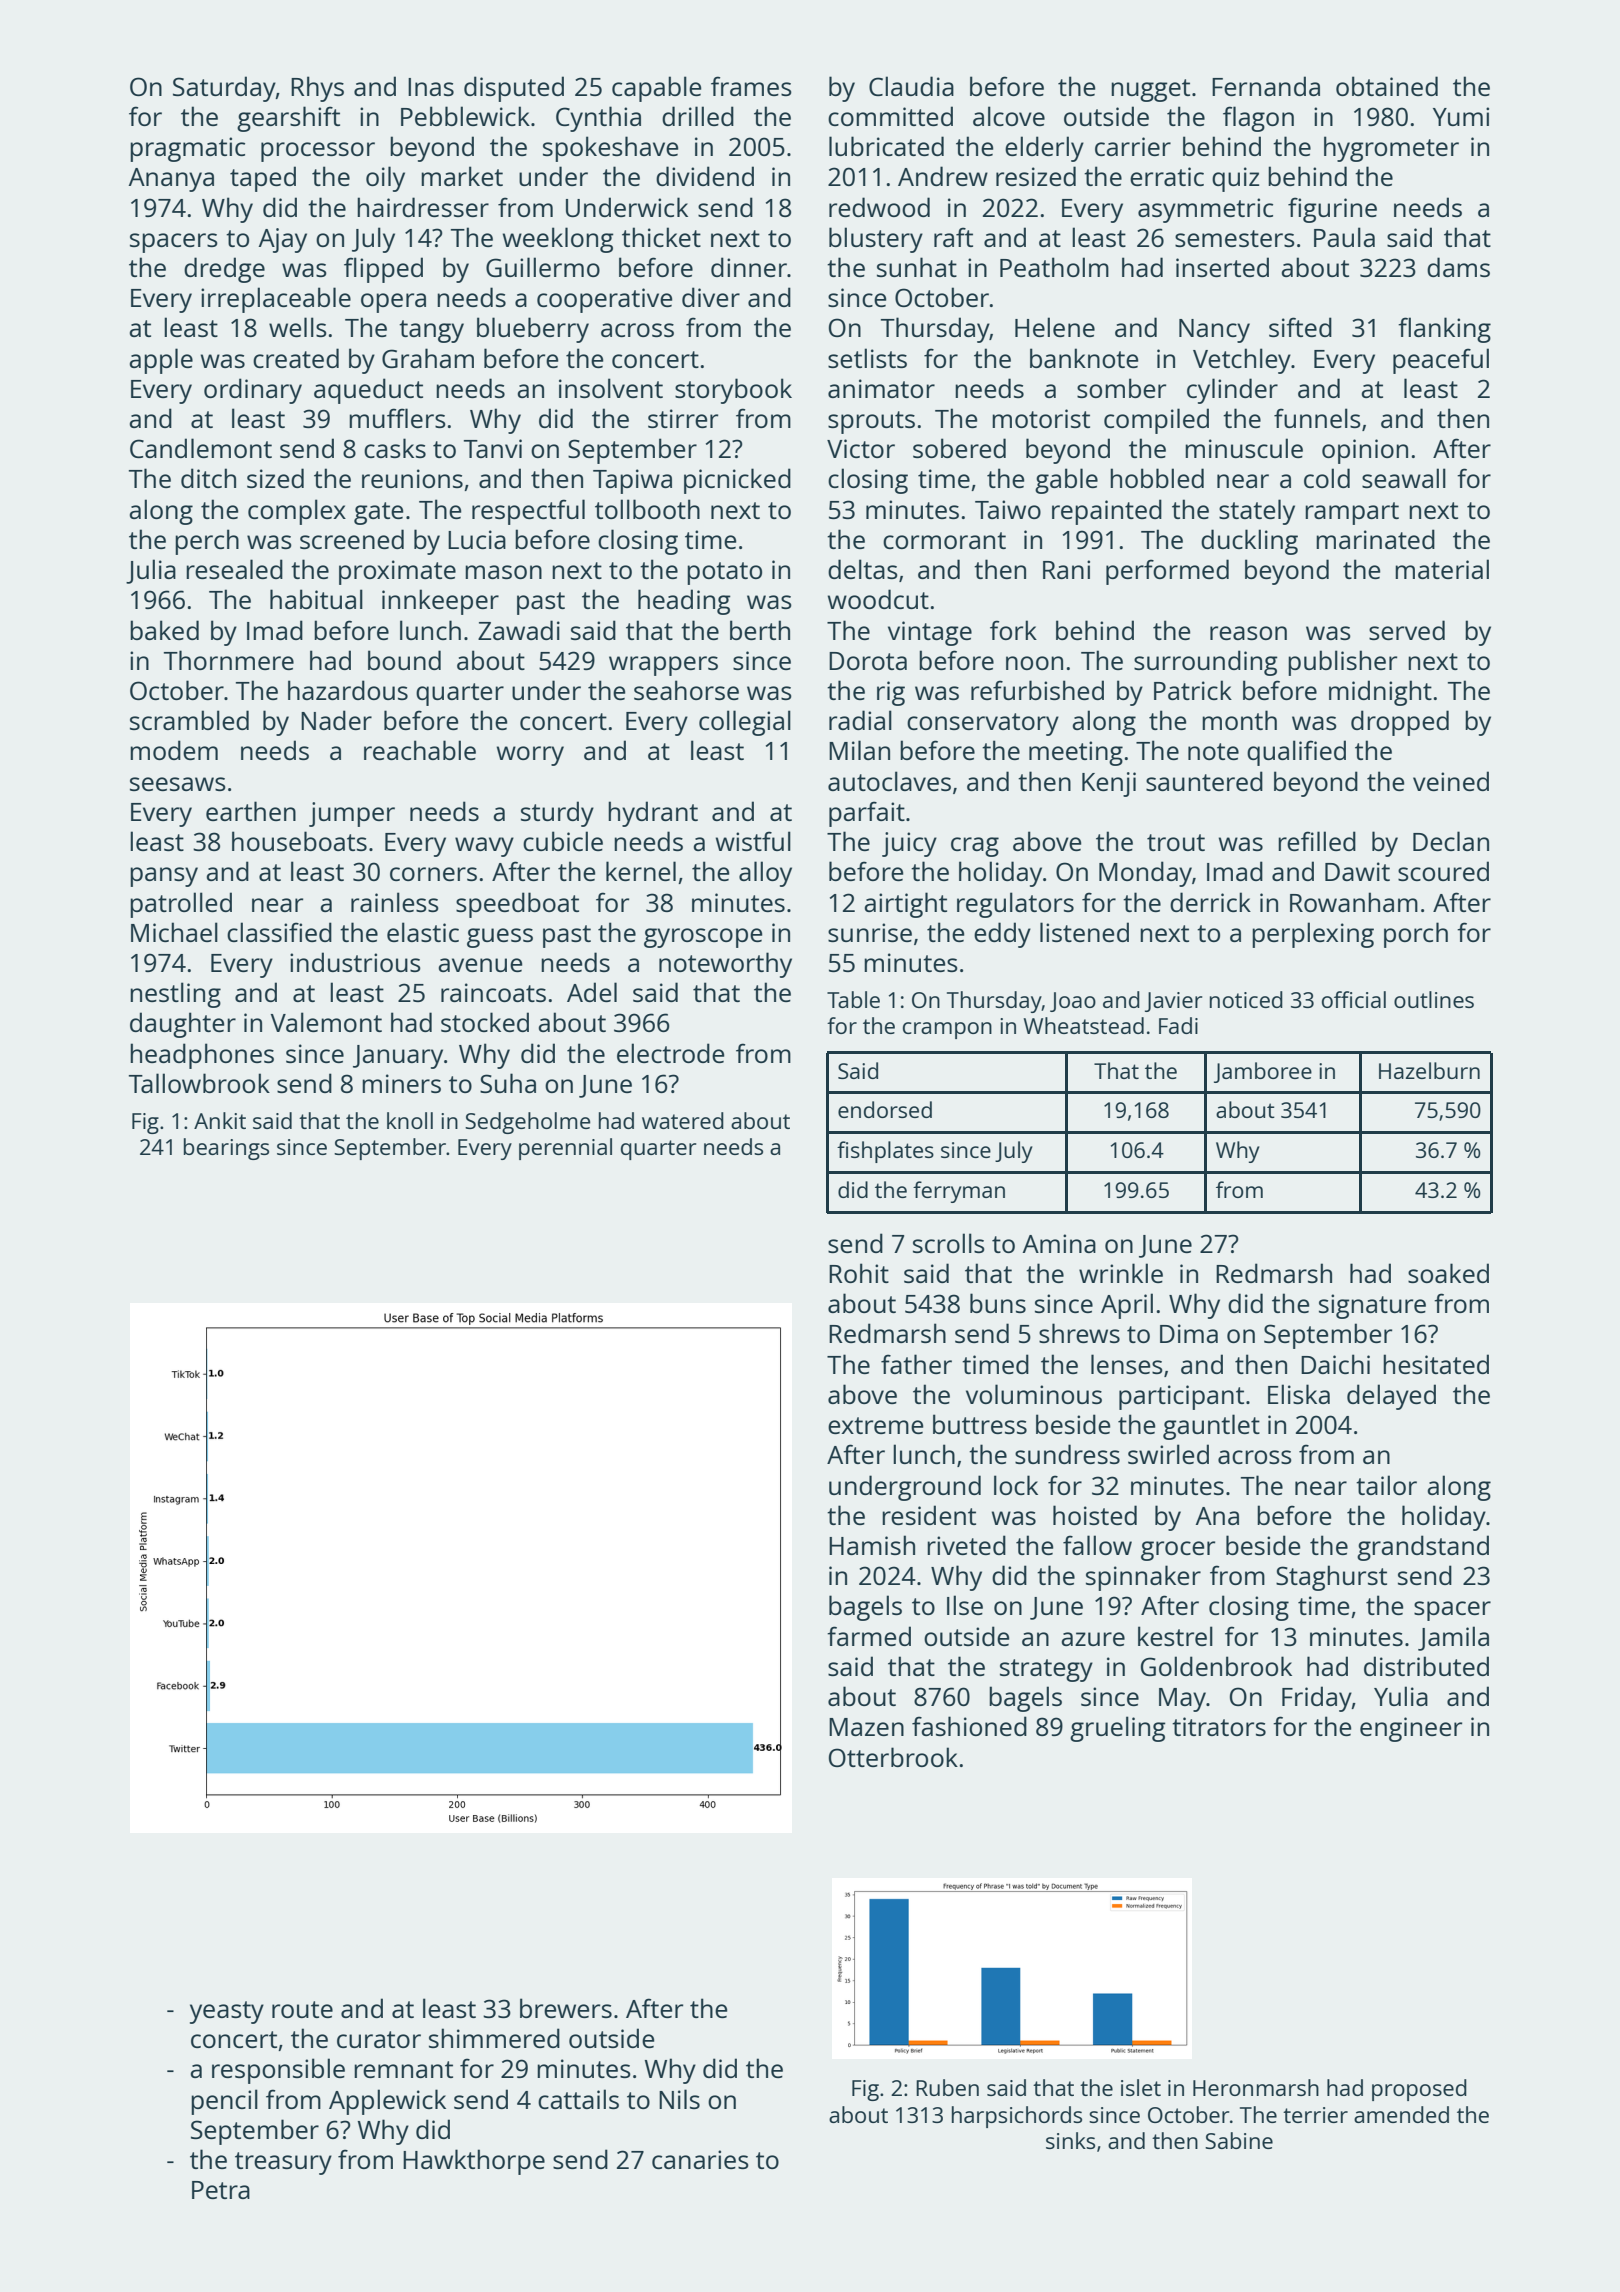 The width and height of the image is (1620, 2292). I want to click on Hamish, so click(872, 1545).
